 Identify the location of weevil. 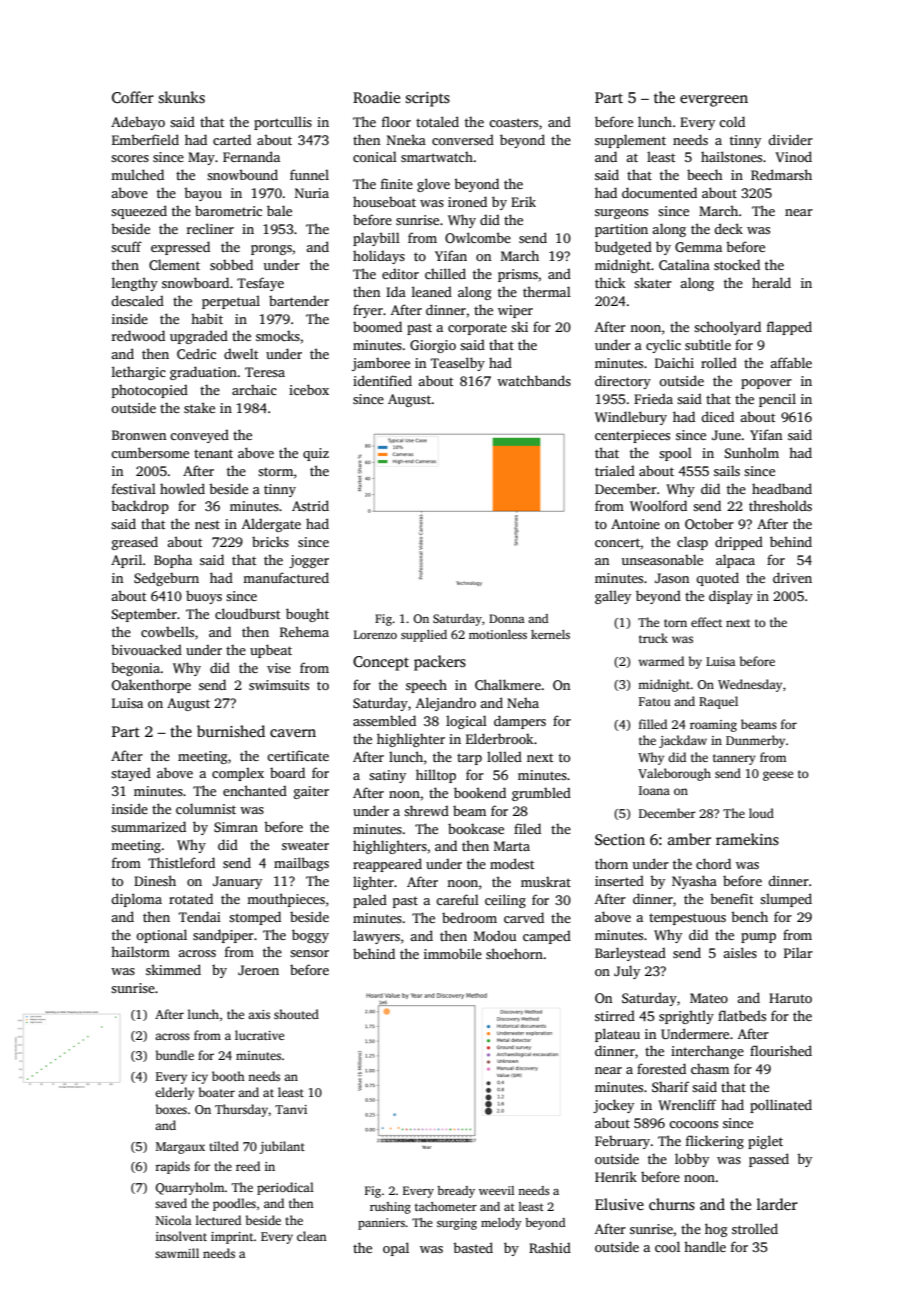
(496, 1190).
